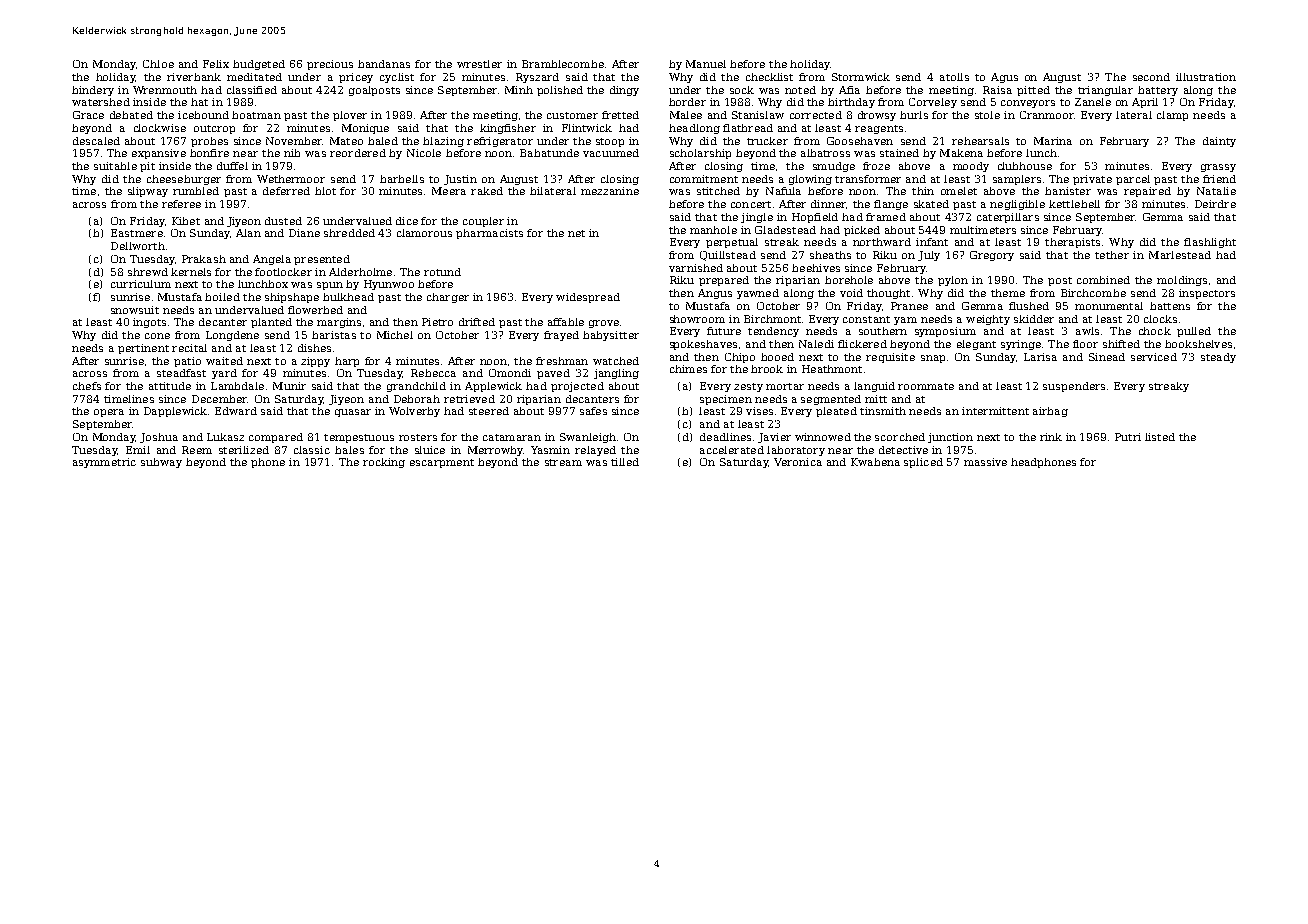 The height and width of the page is (924, 1308). I want to click on rocking, so click(384, 463).
